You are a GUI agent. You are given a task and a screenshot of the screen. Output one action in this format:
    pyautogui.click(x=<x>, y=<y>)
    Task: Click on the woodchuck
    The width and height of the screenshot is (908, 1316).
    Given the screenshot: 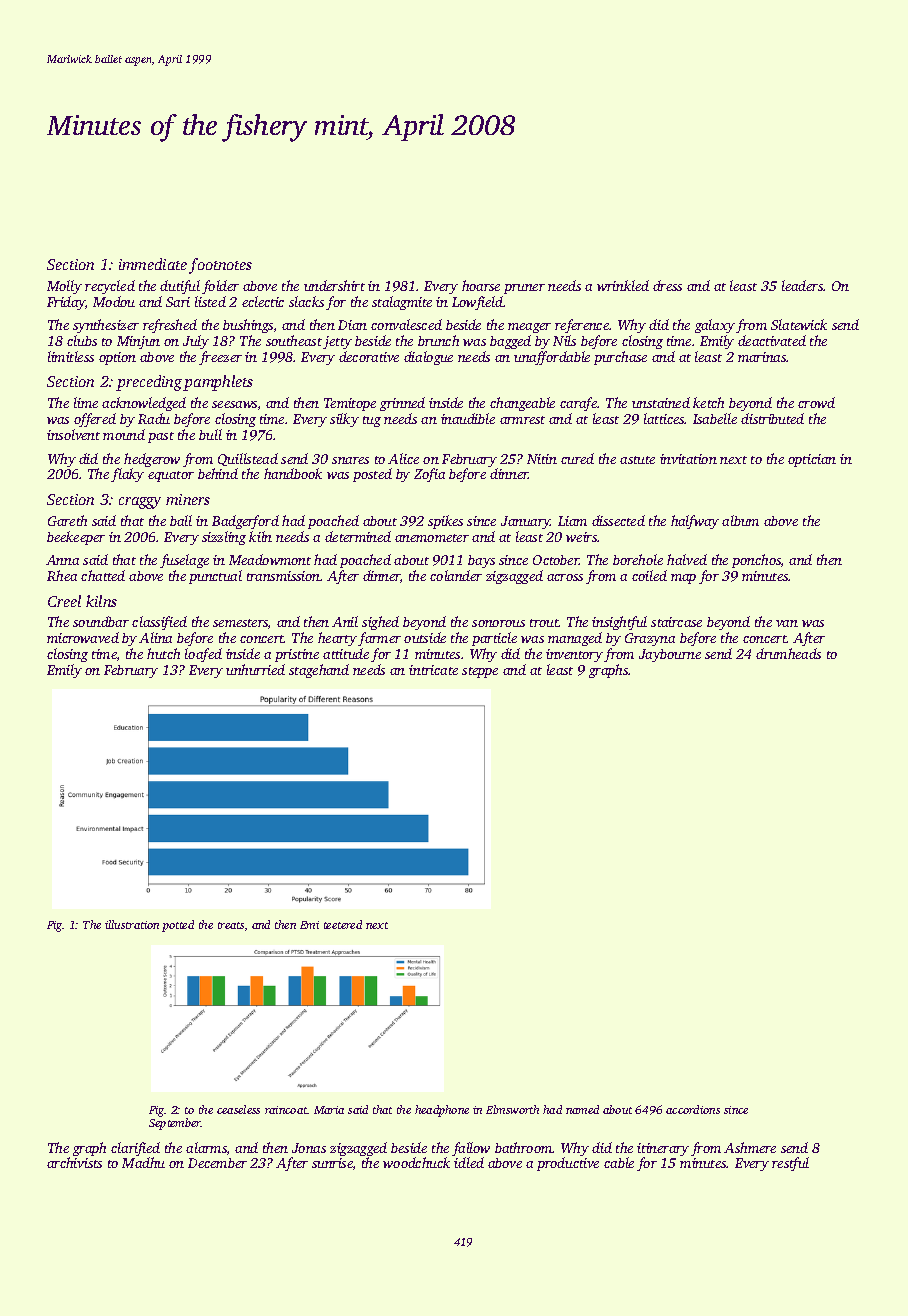 What is the action you would take?
    pyautogui.click(x=416, y=1162)
